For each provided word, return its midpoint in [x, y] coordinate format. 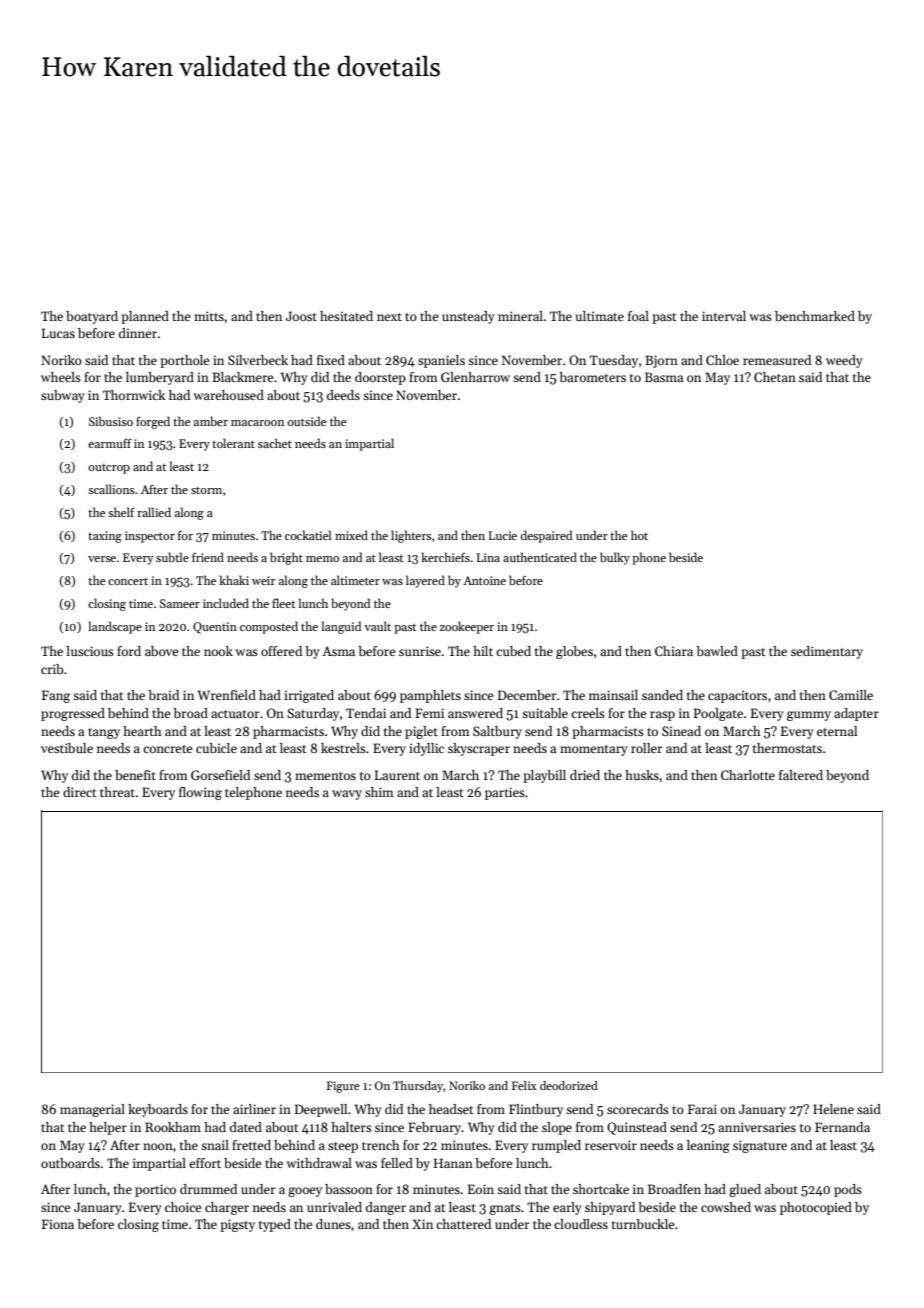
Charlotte [748, 775]
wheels [61, 377]
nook [218, 651]
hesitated [346, 316]
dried [585, 775]
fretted [251, 1145]
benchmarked [815, 316]
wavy [347, 795]
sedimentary [827, 652]
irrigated [309, 696]
